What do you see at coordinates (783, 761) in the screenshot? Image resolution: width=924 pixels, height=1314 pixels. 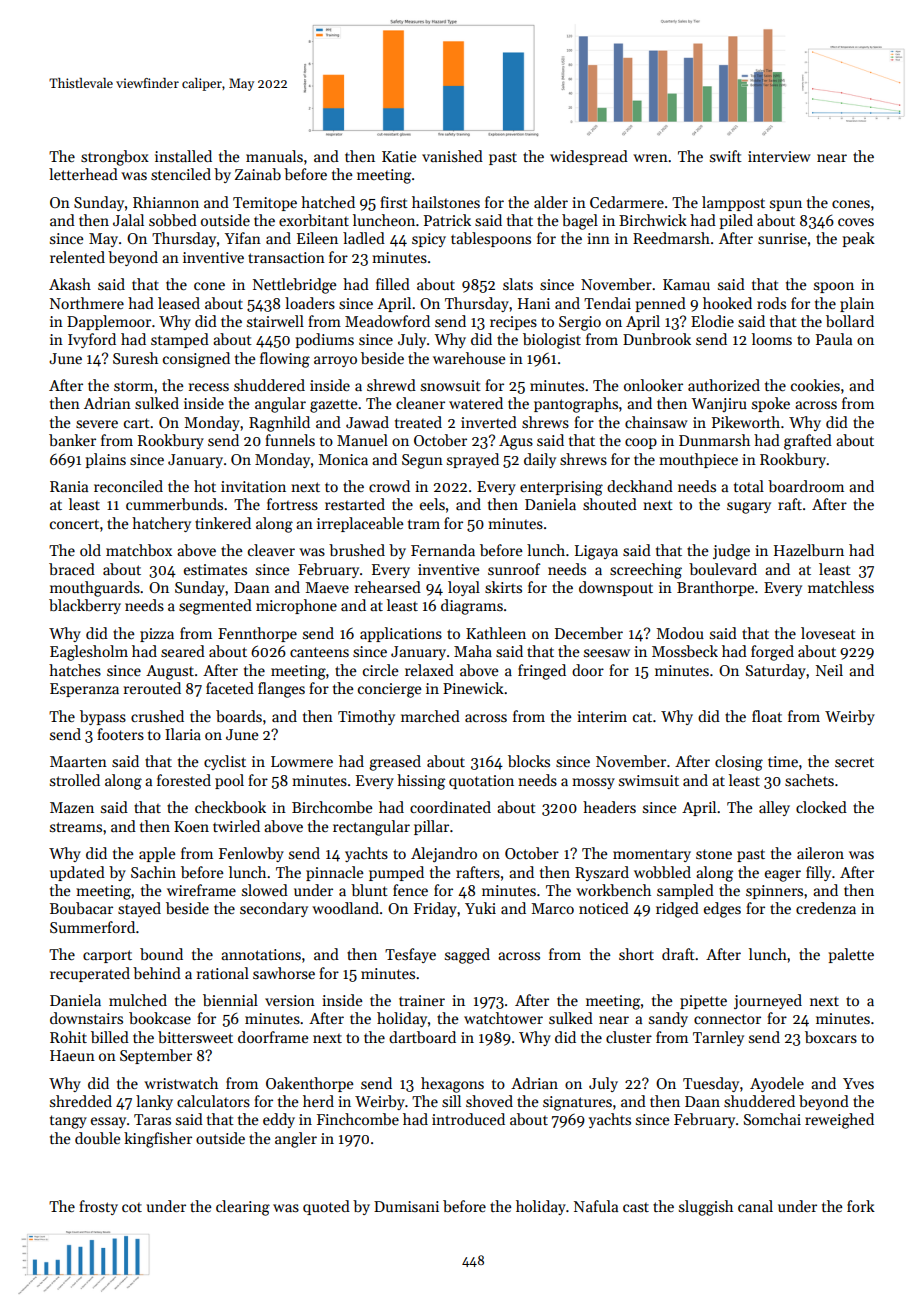 I see `time` at bounding box center [783, 761].
